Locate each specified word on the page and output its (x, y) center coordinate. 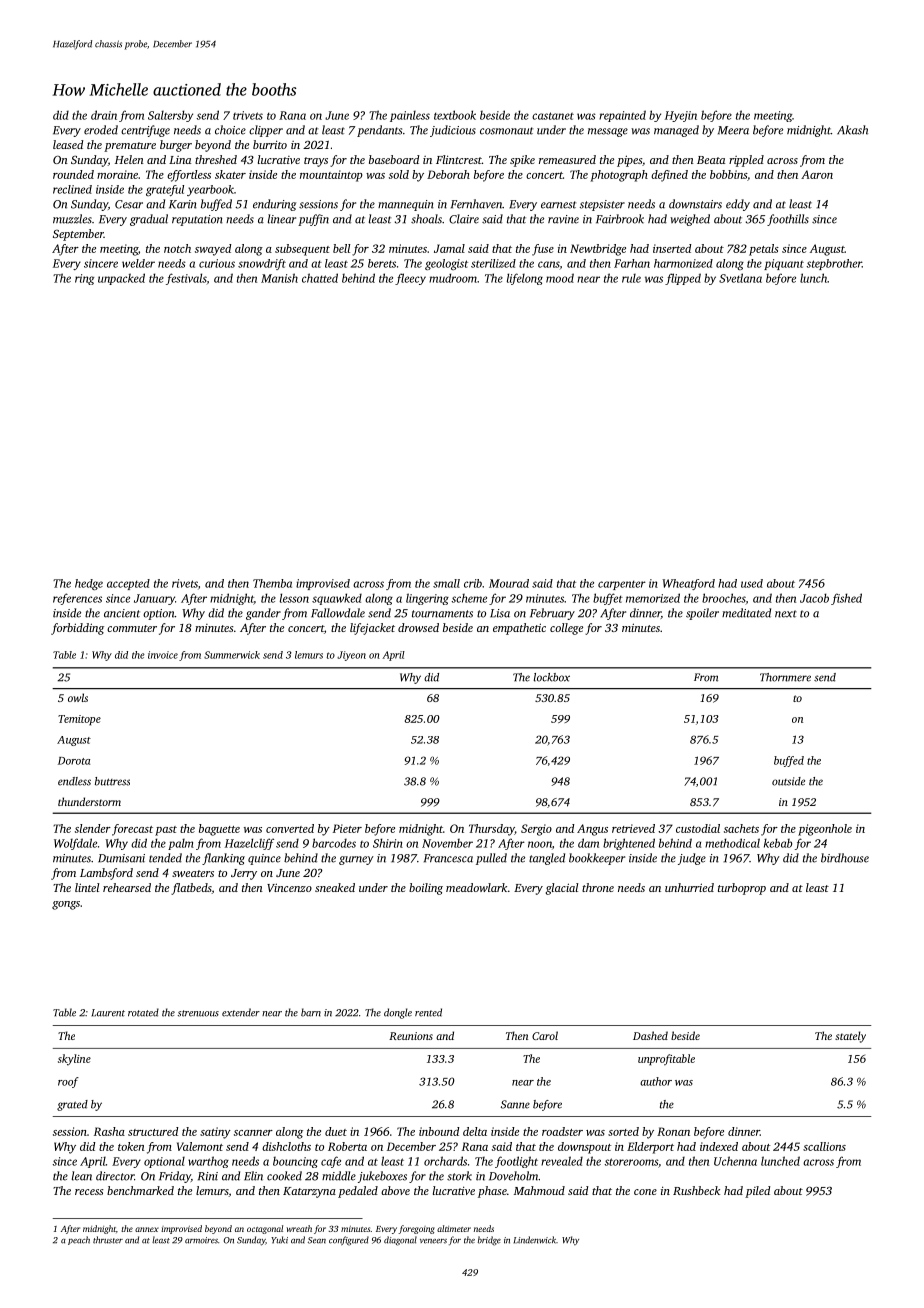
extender (241, 1012)
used (752, 583)
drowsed (418, 627)
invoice (163, 655)
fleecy (410, 279)
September (78, 235)
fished (846, 599)
